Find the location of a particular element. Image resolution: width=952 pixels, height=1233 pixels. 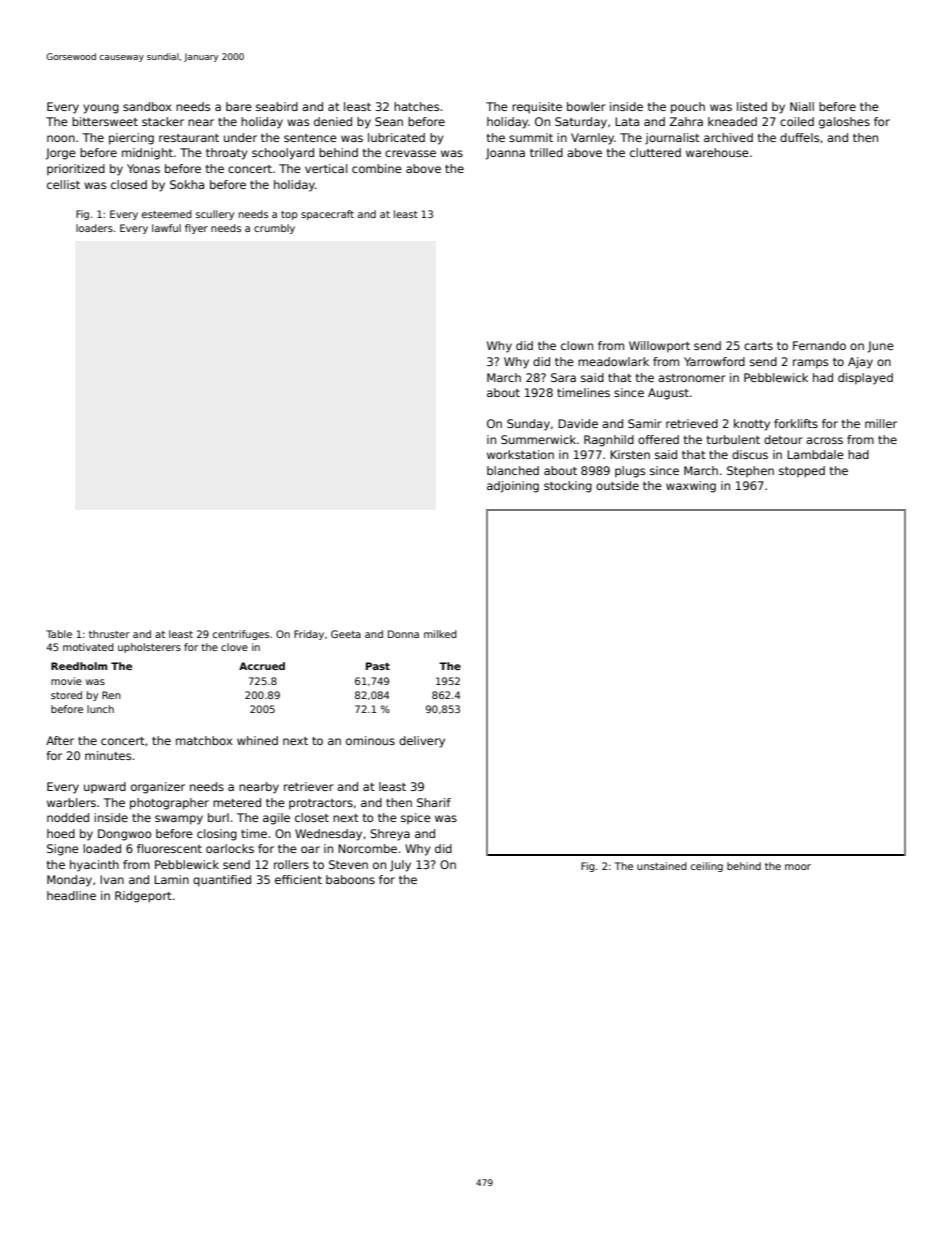

adjoining is located at coordinates (513, 487).
